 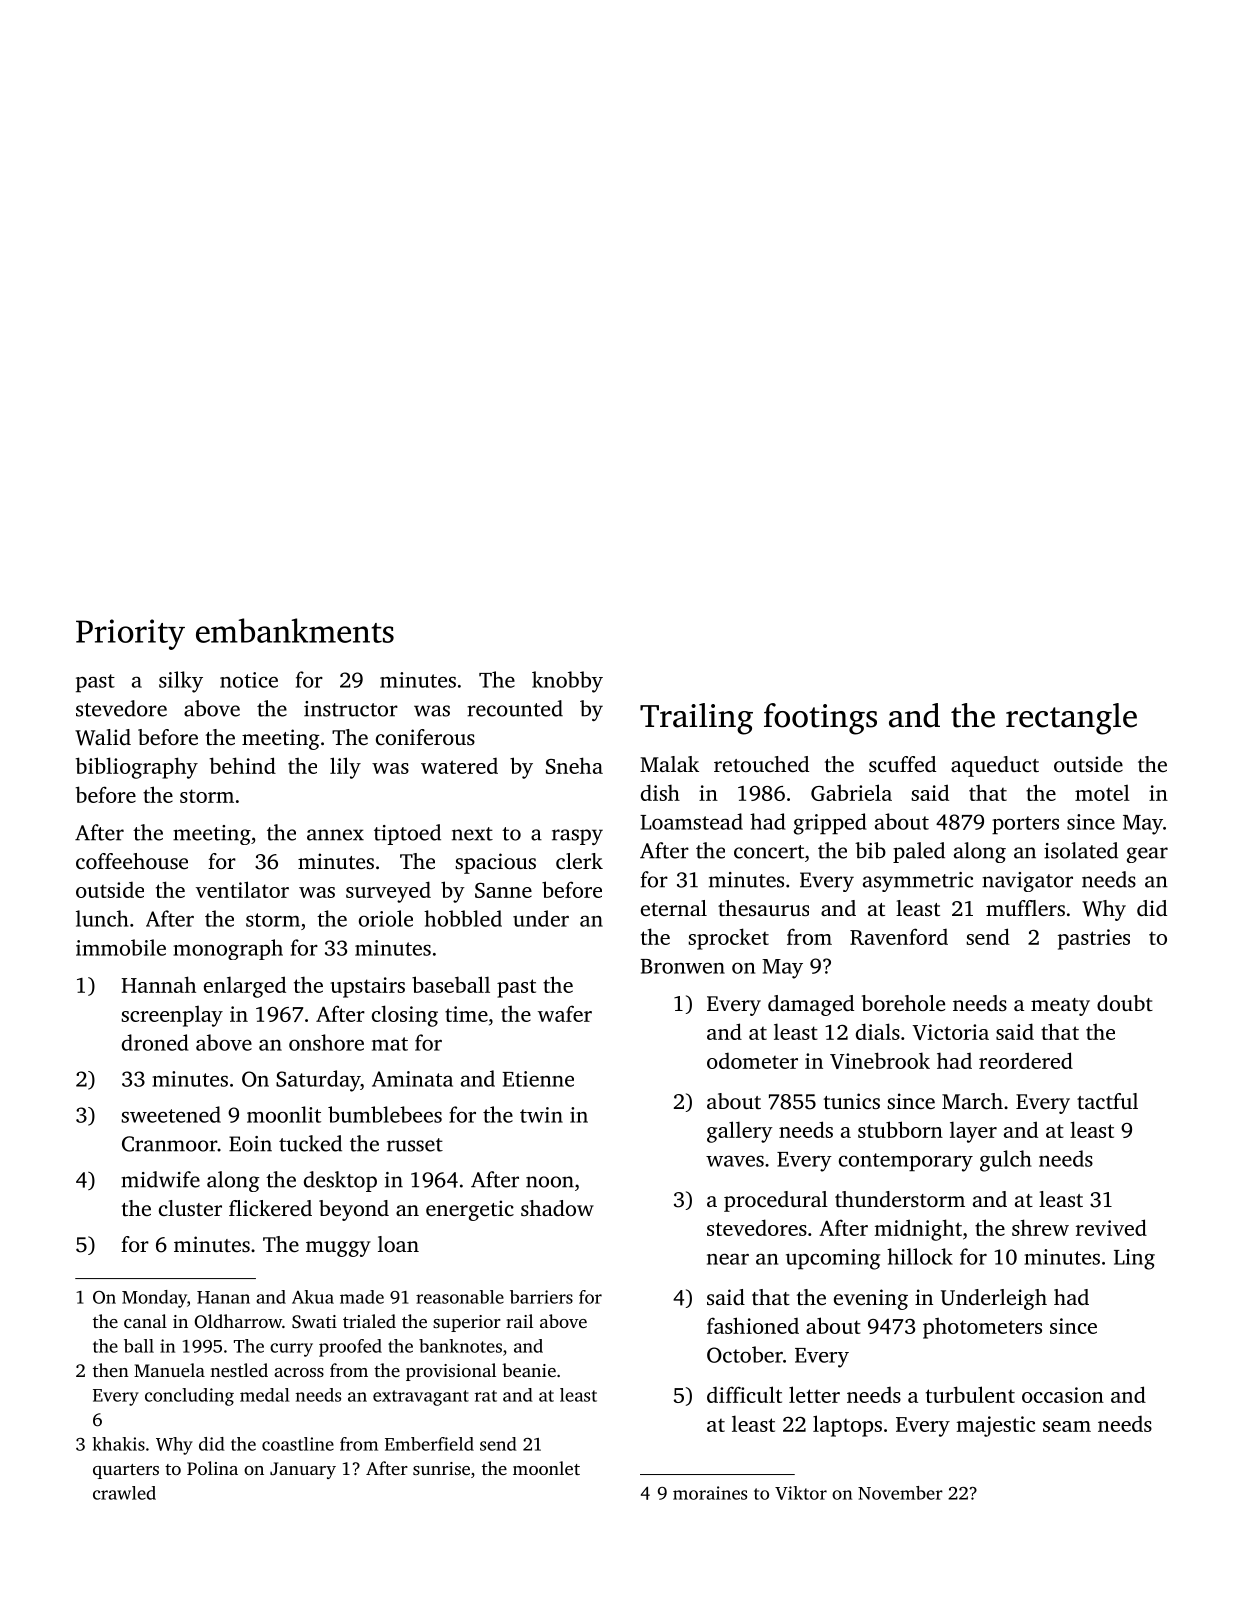 What do you see at coordinates (295, 630) in the screenshot?
I see `embankments` at bounding box center [295, 630].
